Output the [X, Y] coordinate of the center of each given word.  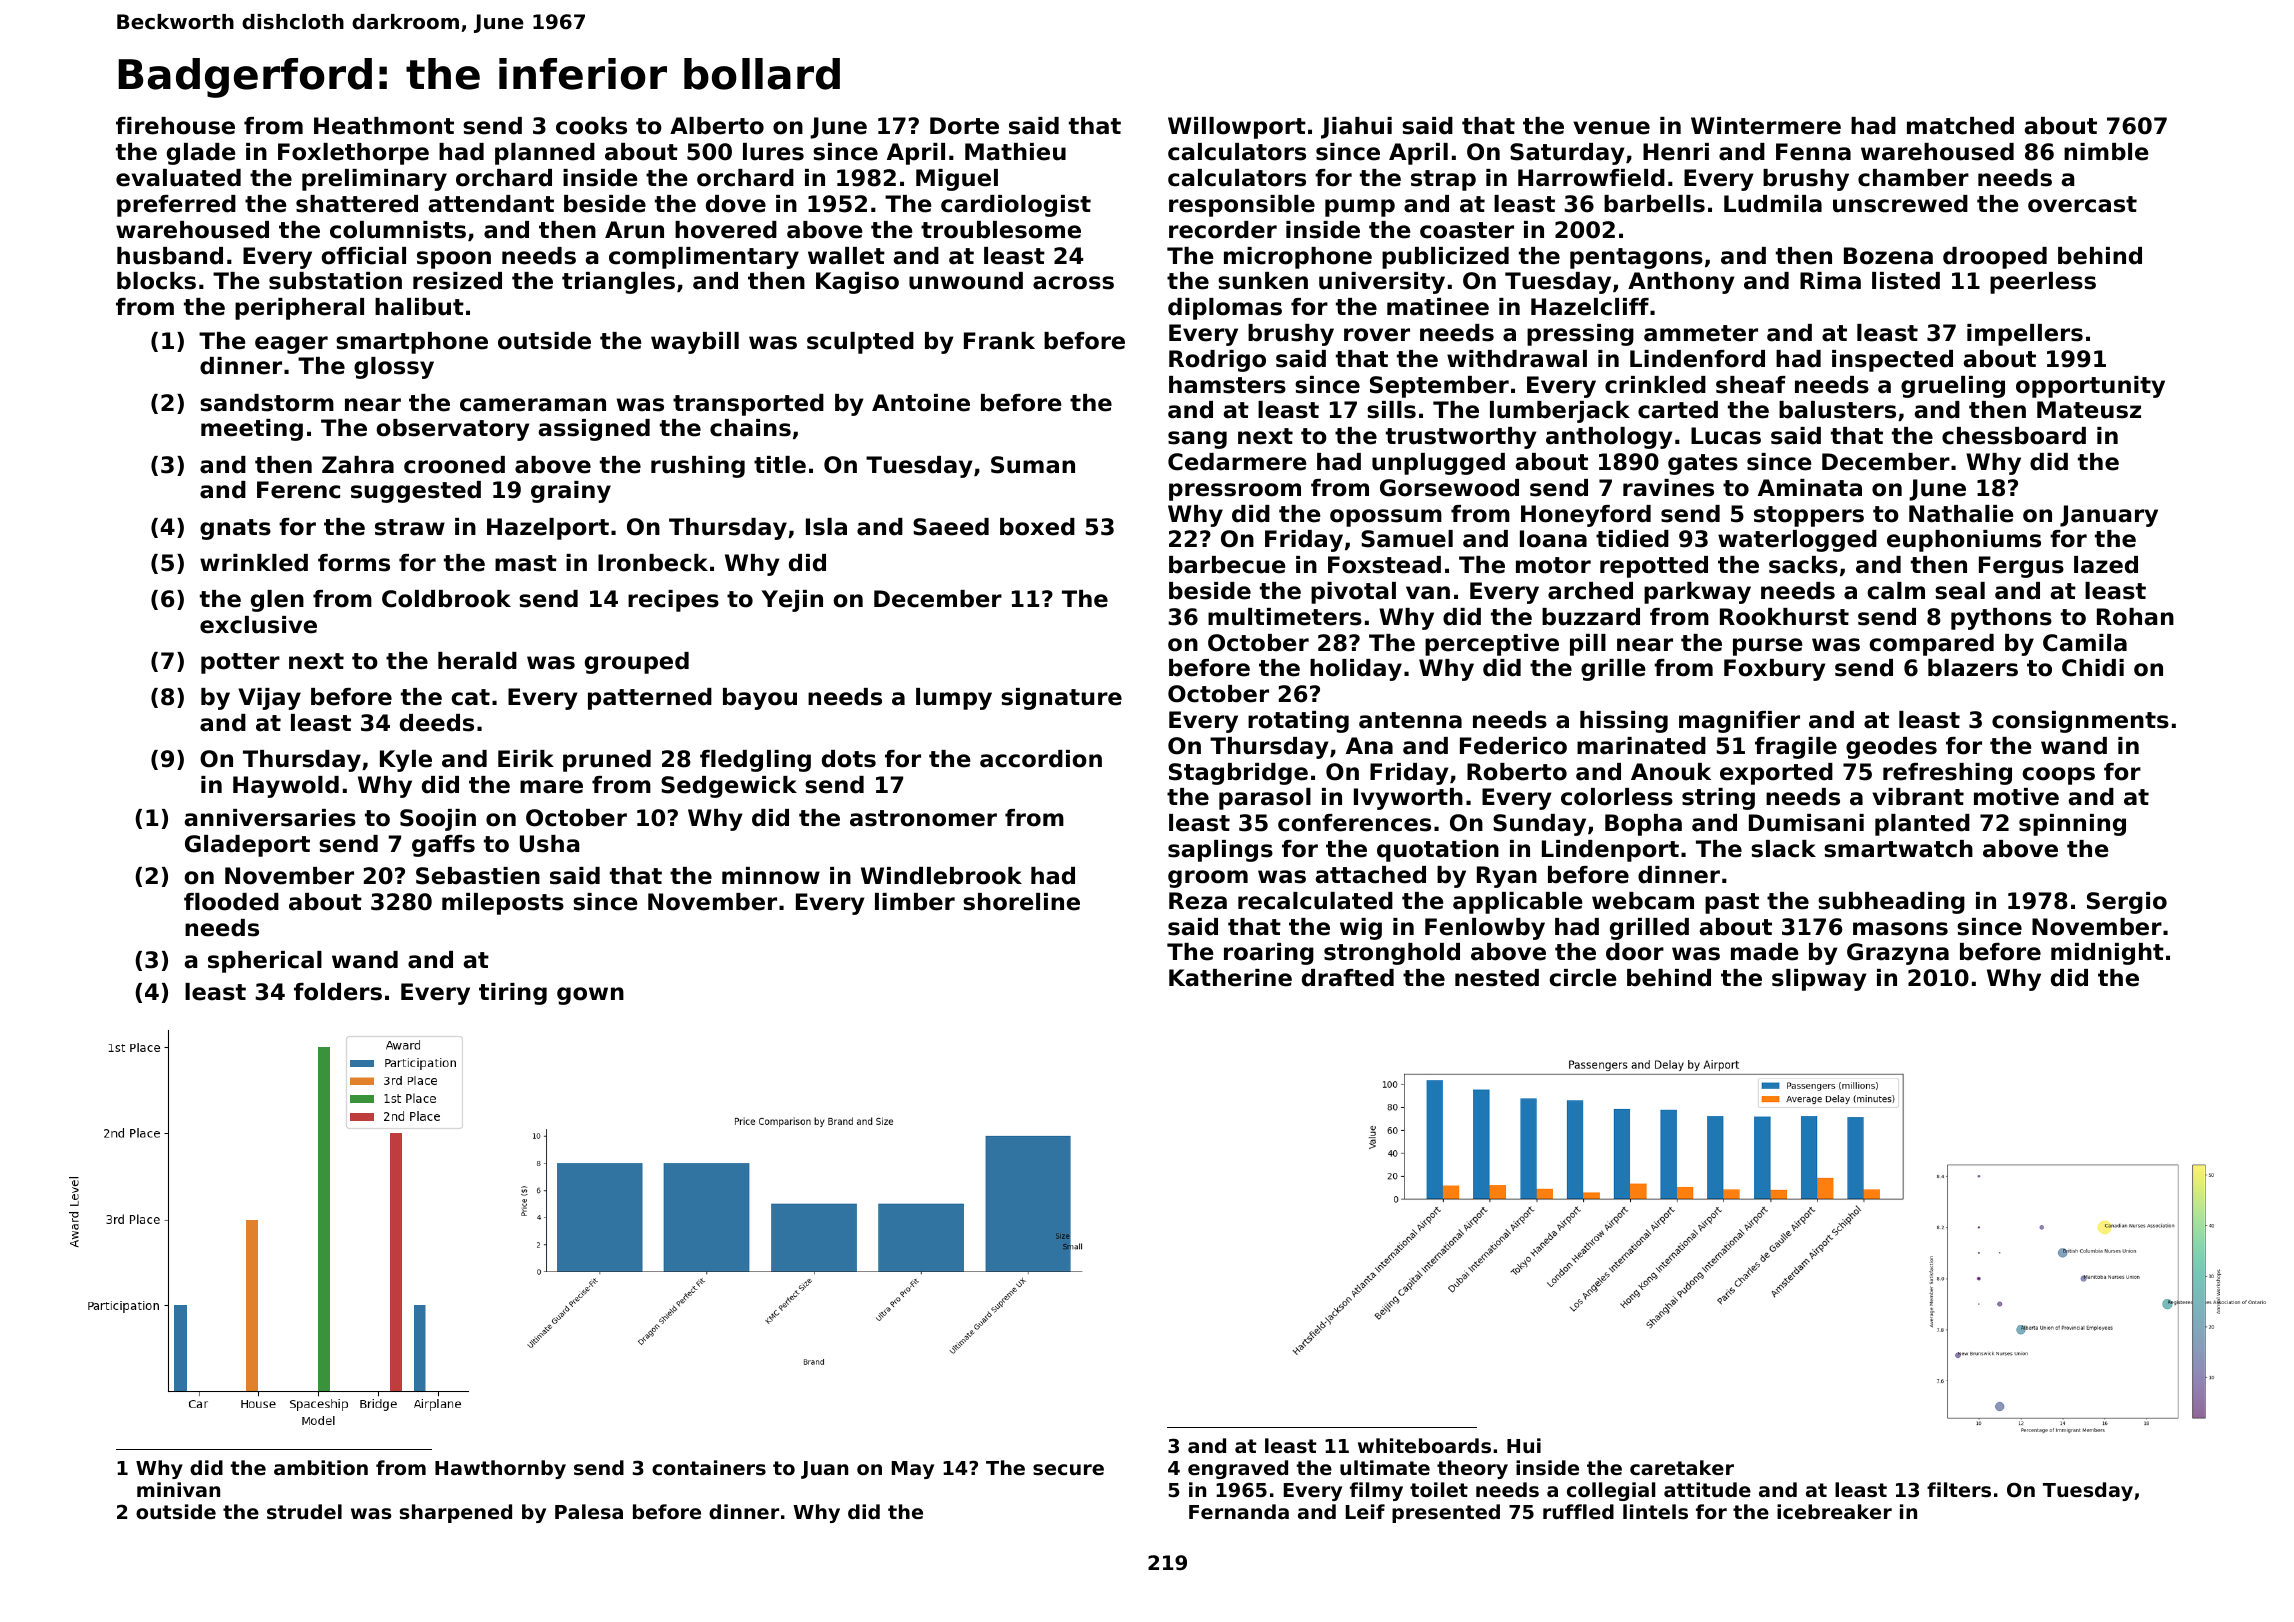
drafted [1348, 978]
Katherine [1230, 978]
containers [709, 1467]
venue [1611, 128]
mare [551, 787]
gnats [235, 529]
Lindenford [1697, 359]
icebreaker [1834, 1511]
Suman [1033, 465]
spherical [265, 962]
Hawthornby [500, 1469]
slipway [1819, 980]
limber [915, 902]
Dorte [964, 126]
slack [1783, 849]
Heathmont [384, 126]
